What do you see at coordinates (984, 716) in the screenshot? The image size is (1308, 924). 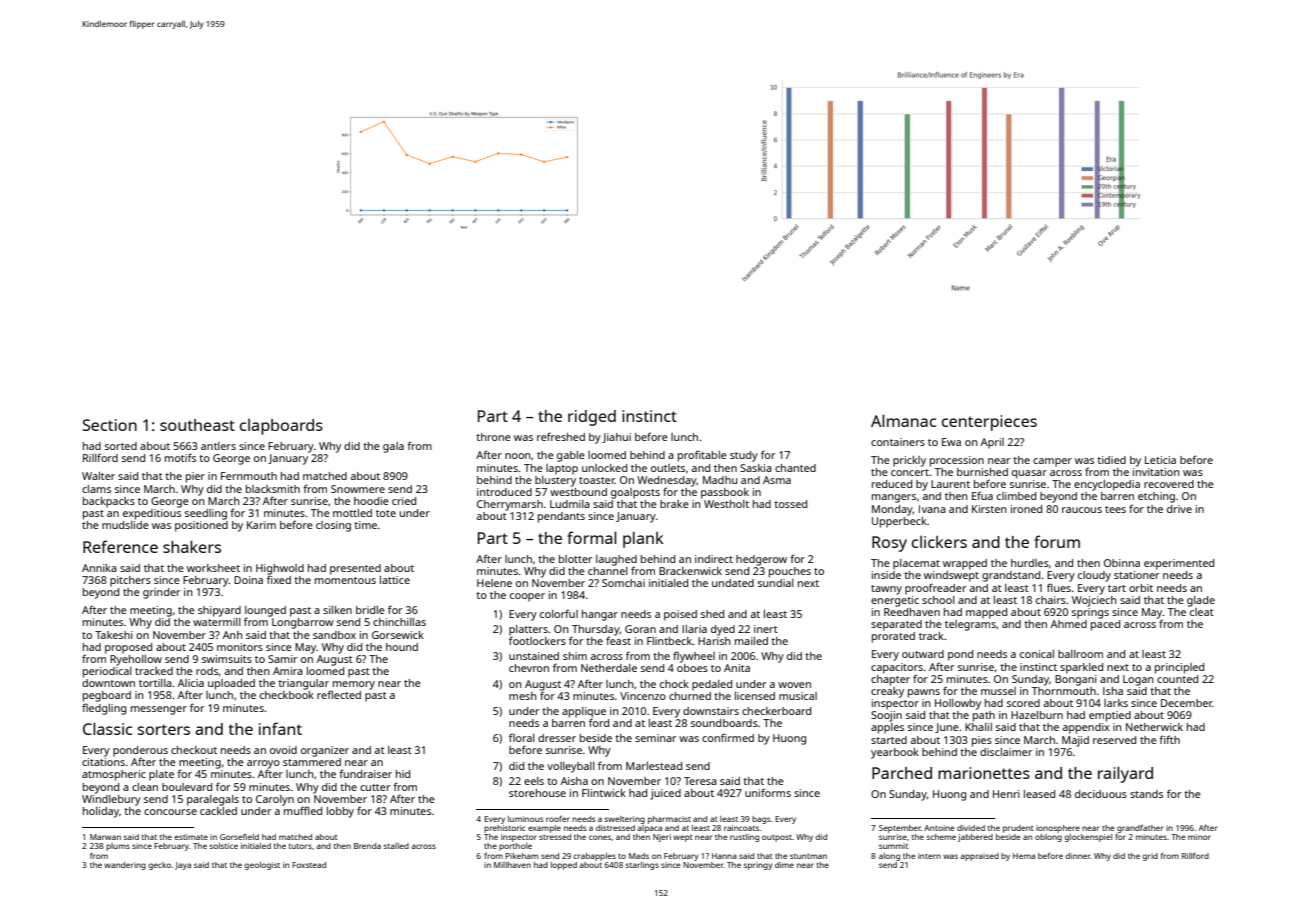 I see `path` at bounding box center [984, 716].
